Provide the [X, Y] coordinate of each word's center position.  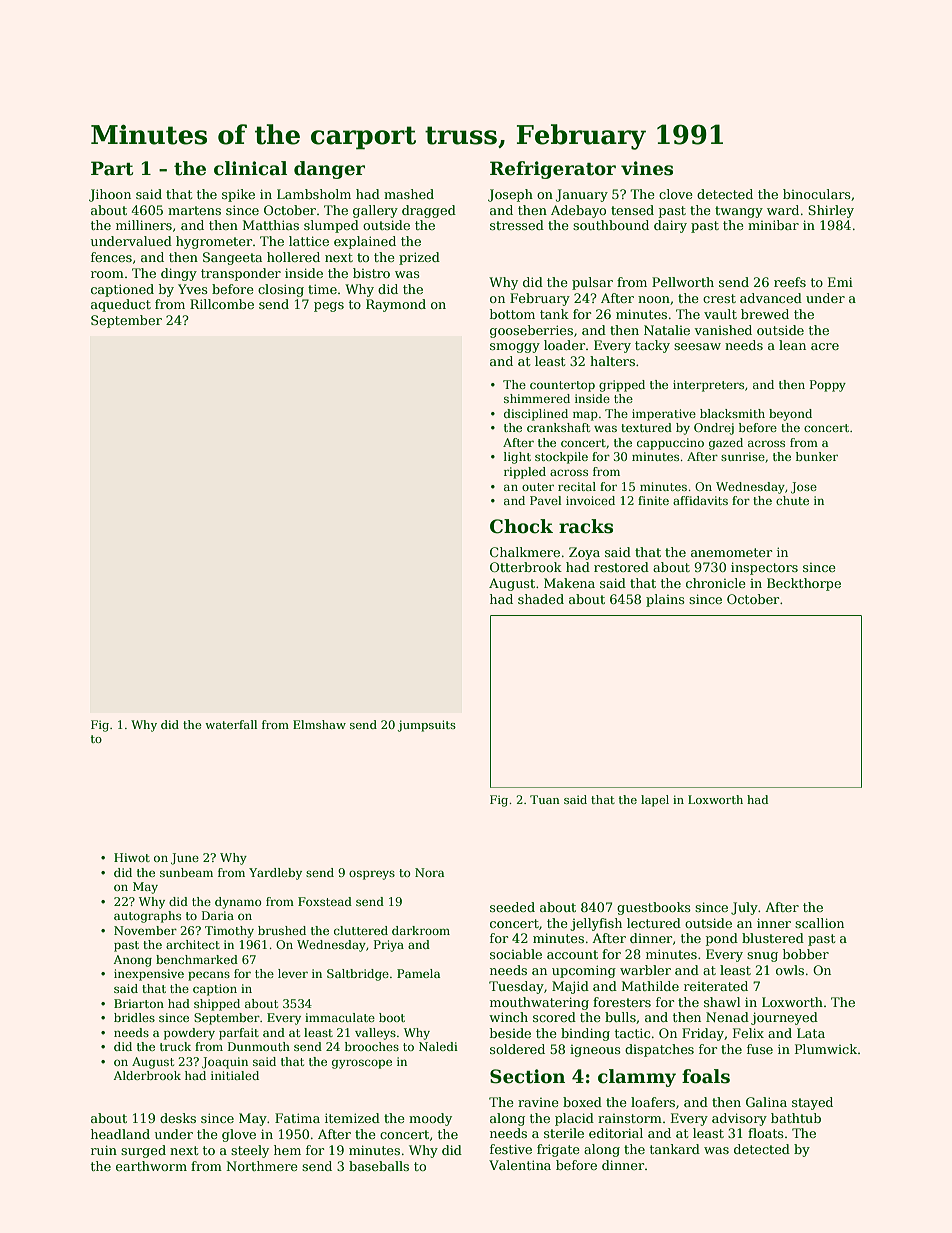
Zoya [584, 553]
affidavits [700, 500]
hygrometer [214, 242]
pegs [329, 307]
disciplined [536, 415]
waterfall [231, 724]
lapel [655, 801]
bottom [512, 314]
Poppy [828, 386]
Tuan [545, 799]
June [185, 859]
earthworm [151, 1166]
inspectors [764, 568]
